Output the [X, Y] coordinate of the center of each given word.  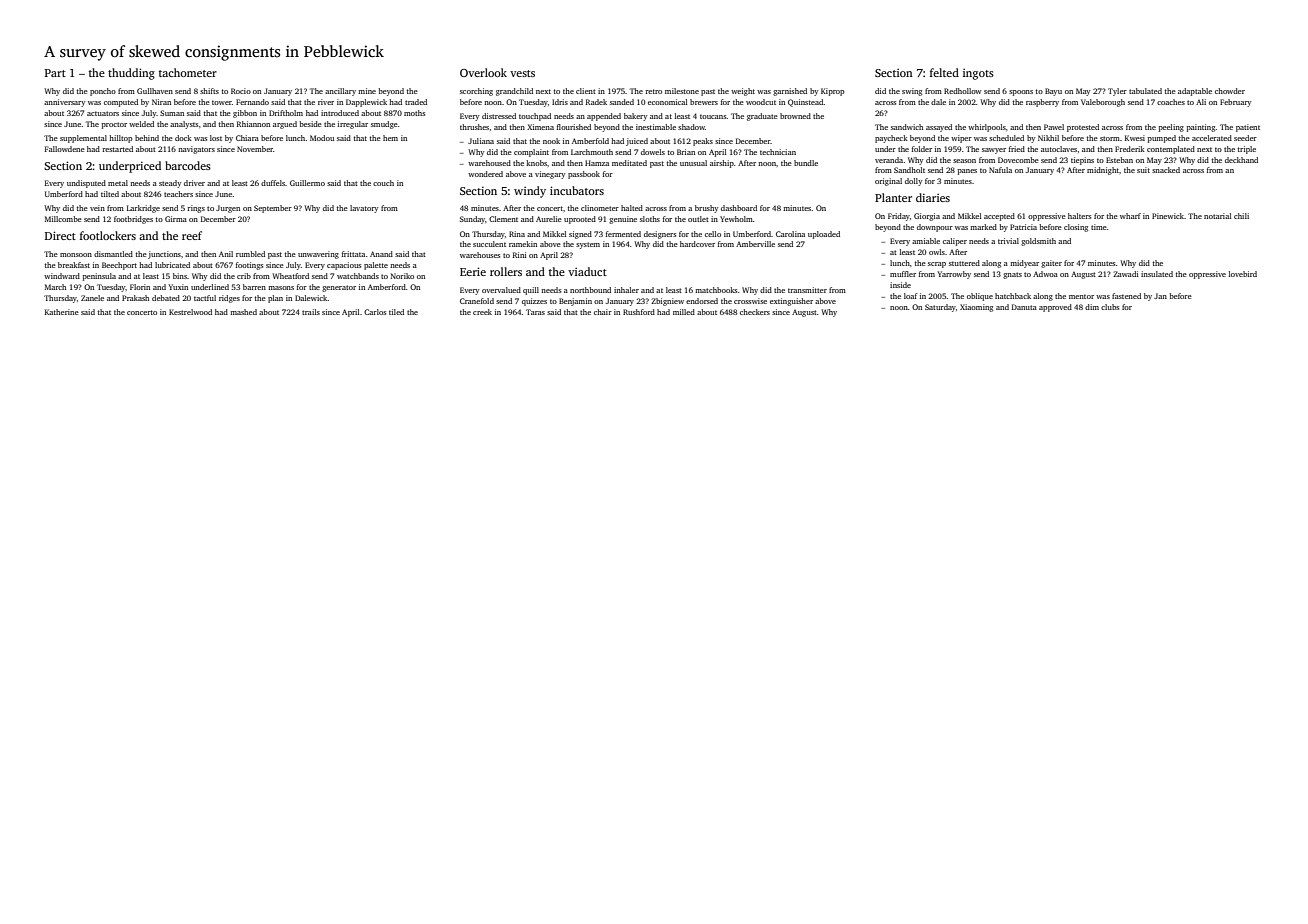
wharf [1130, 216]
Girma [176, 219]
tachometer [188, 72]
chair [603, 312]
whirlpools [987, 128]
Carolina [790, 234]
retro [653, 91]
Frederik [1130, 149]
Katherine [62, 312]
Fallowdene [65, 149]
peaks [703, 142]
